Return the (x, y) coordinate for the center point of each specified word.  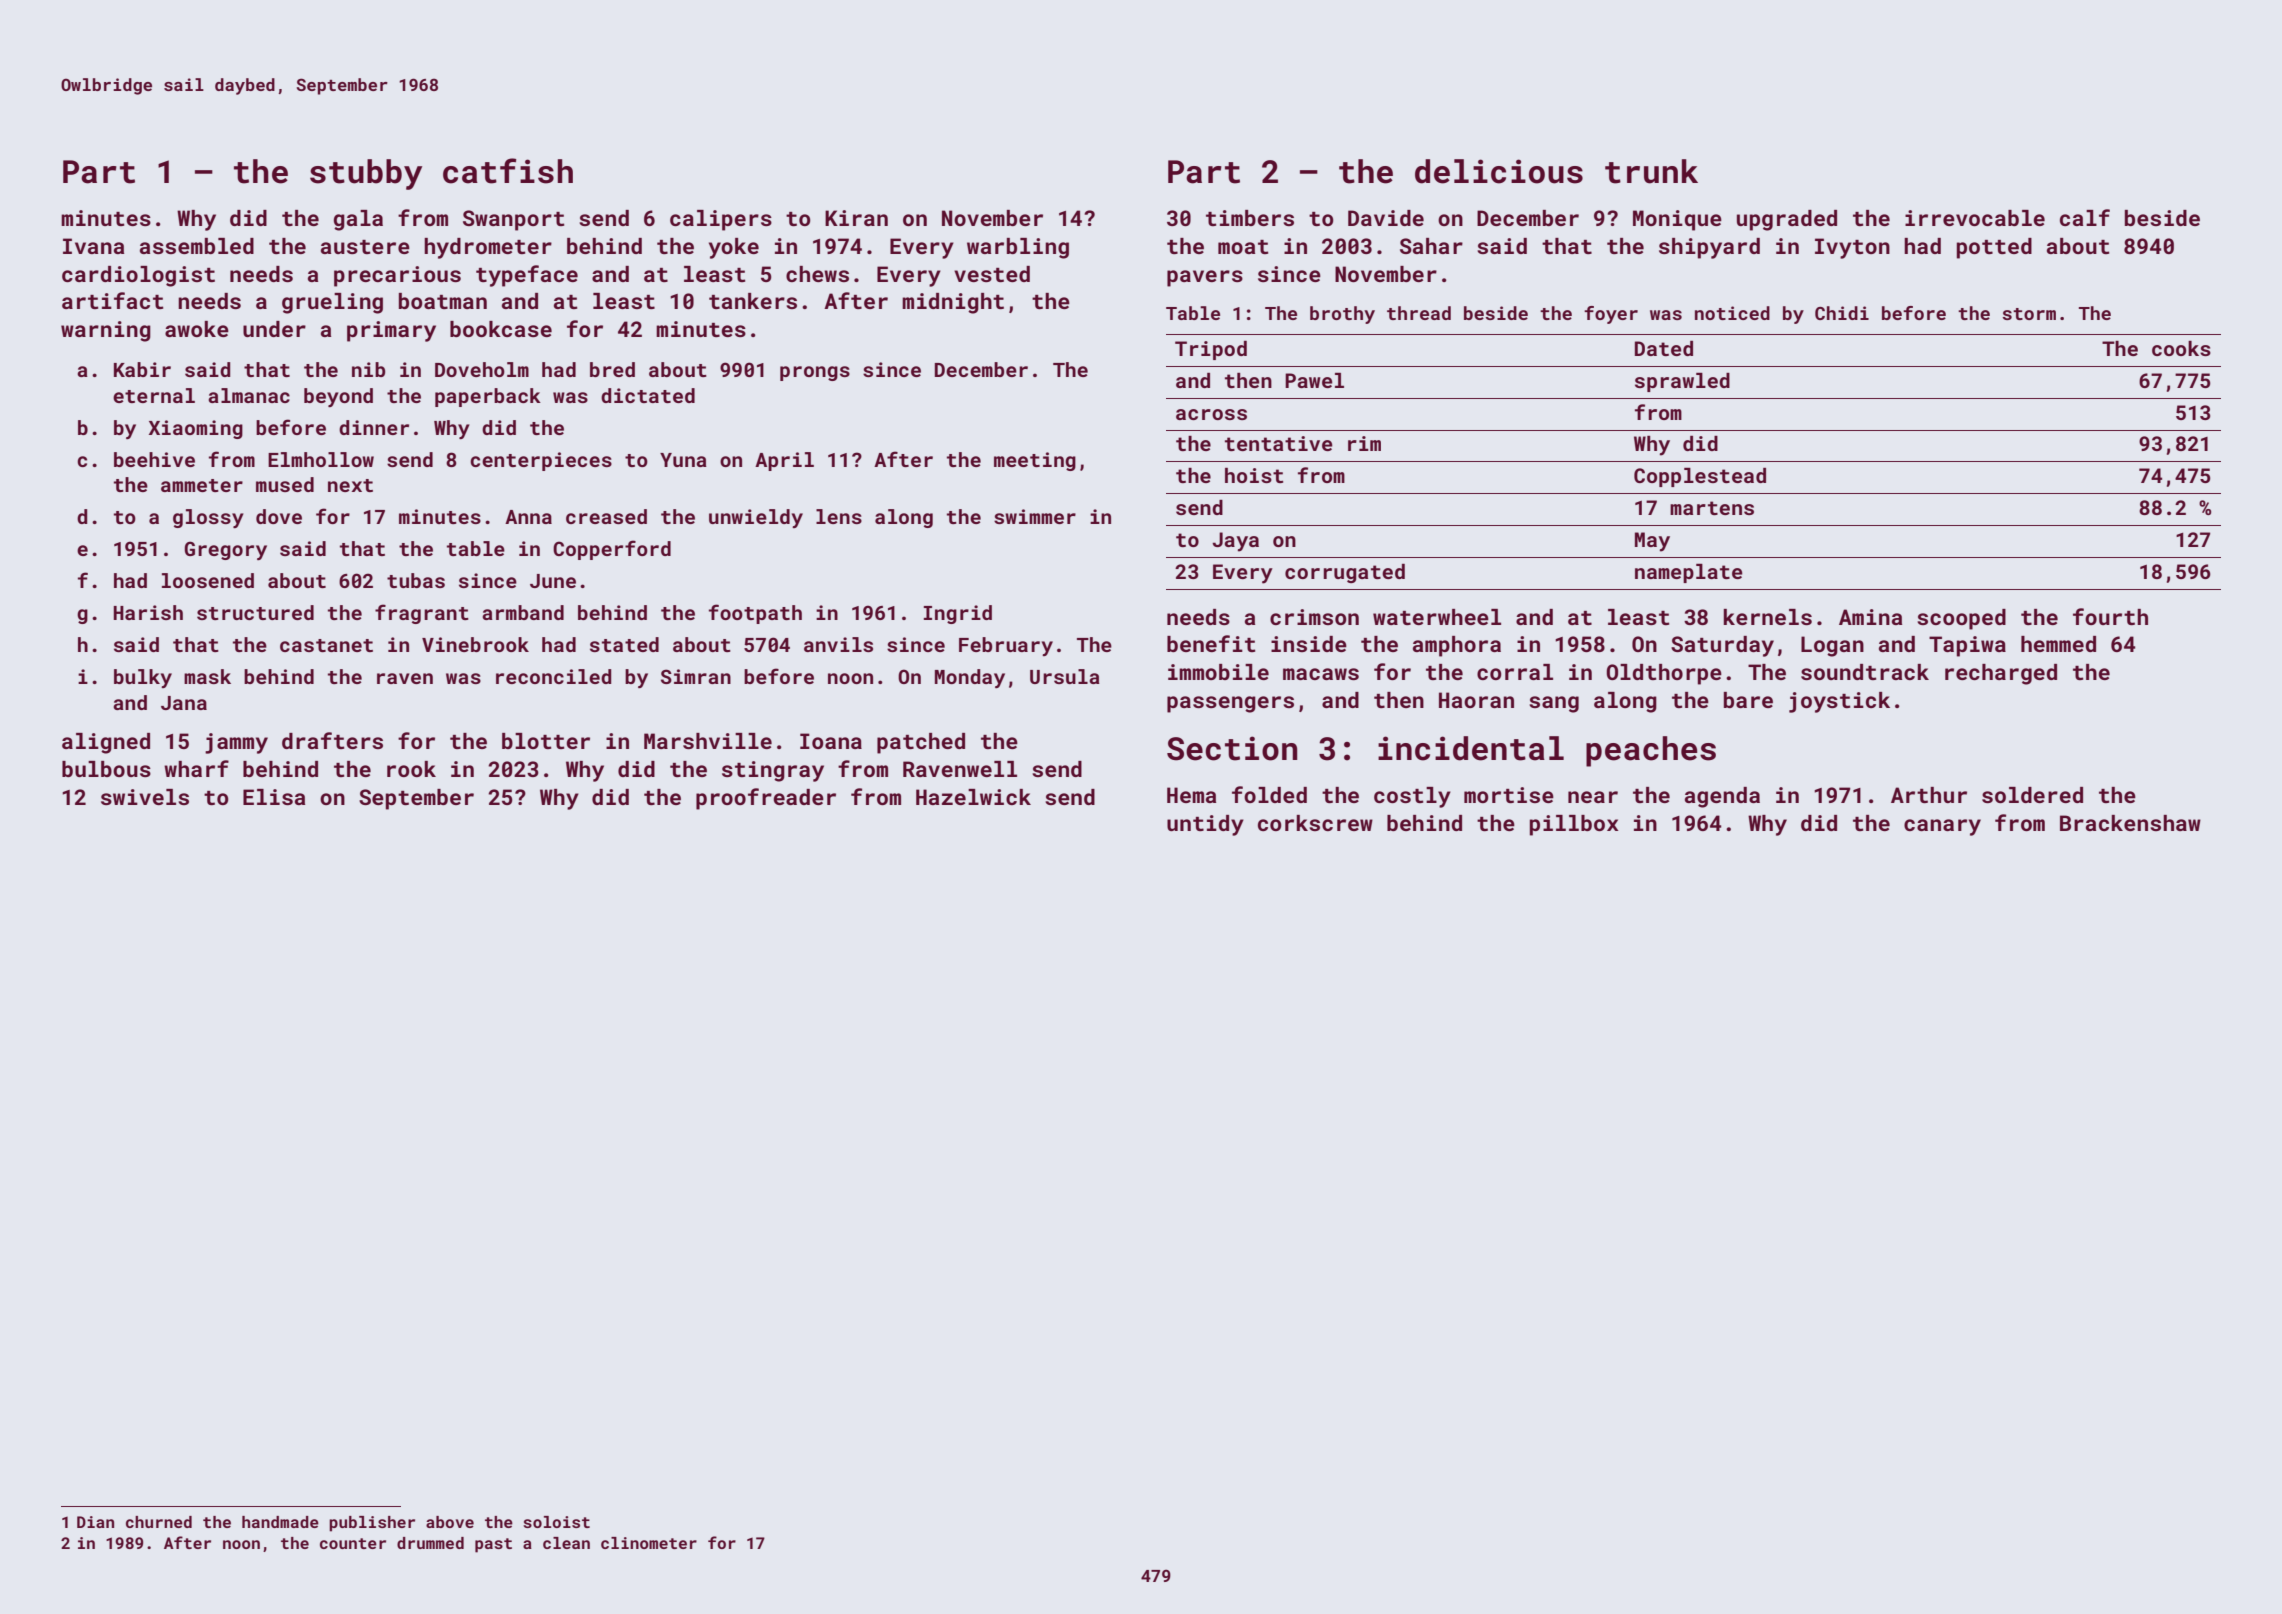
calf (2085, 217)
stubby (366, 174)
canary (1942, 827)
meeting (1035, 461)
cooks (2181, 348)
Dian (95, 1522)
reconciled (553, 676)
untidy (1205, 825)
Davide (1386, 218)
